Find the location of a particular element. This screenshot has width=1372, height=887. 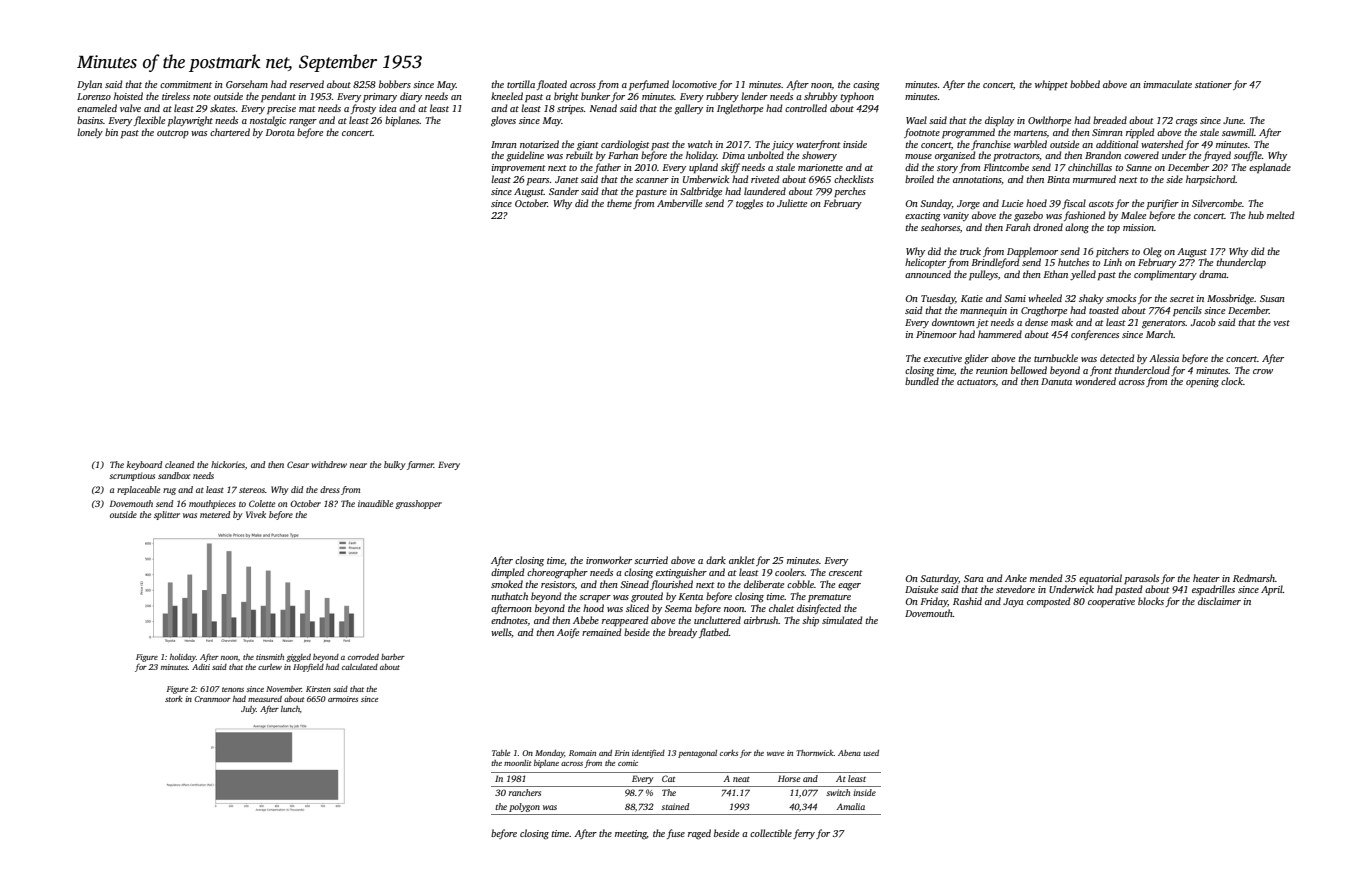

commitment is located at coordinates (186, 84).
